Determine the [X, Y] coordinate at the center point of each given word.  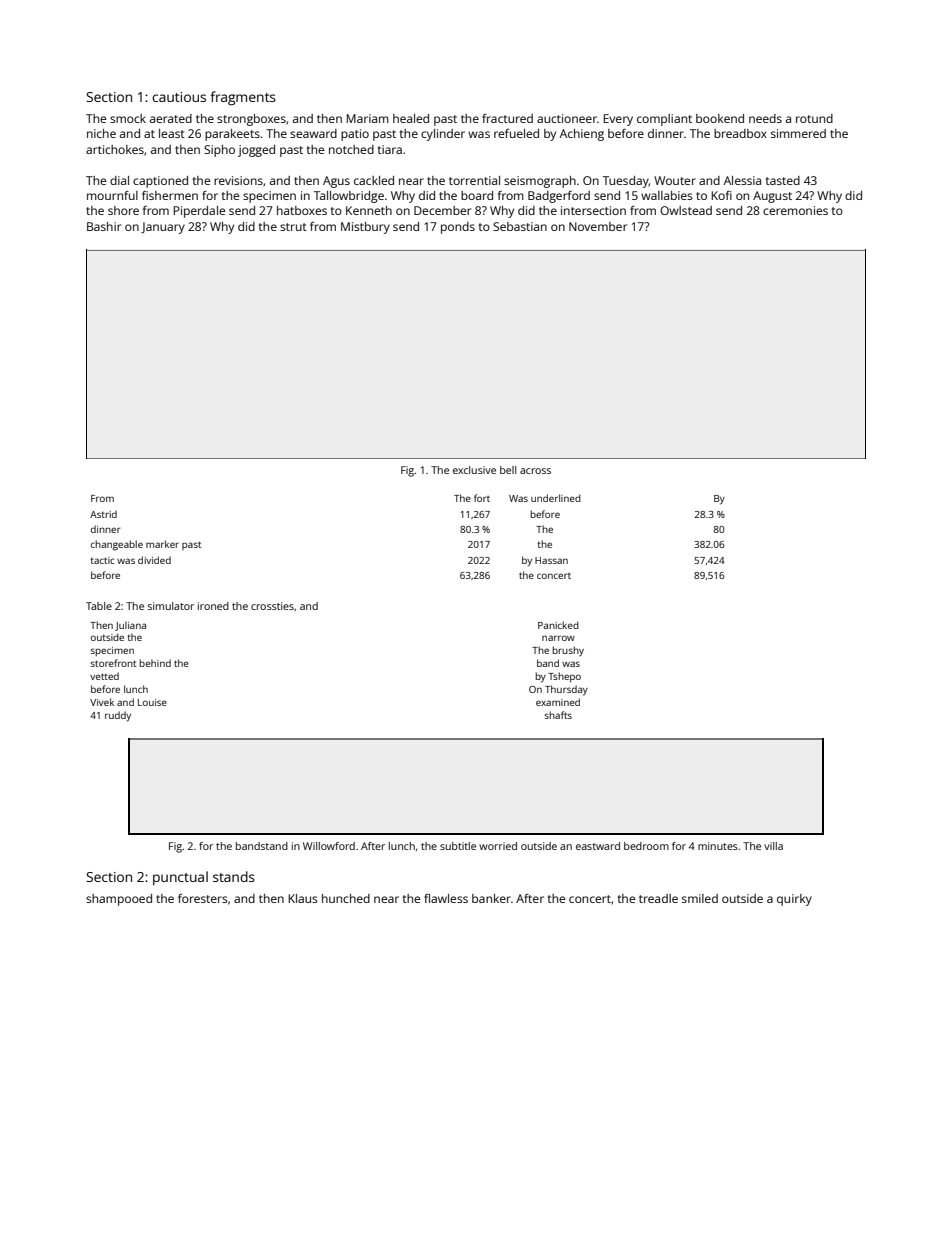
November [598, 226]
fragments [243, 98]
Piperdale [199, 212]
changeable [117, 545]
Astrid [103, 514]
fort [482, 498]
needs [765, 118]
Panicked [558, 625]
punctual [180, 878]
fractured [507, 118]
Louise [152, 702]
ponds [458, 228]
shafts [558, 715]
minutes [718, 846]
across [535, 471]
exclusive [474, 470]
